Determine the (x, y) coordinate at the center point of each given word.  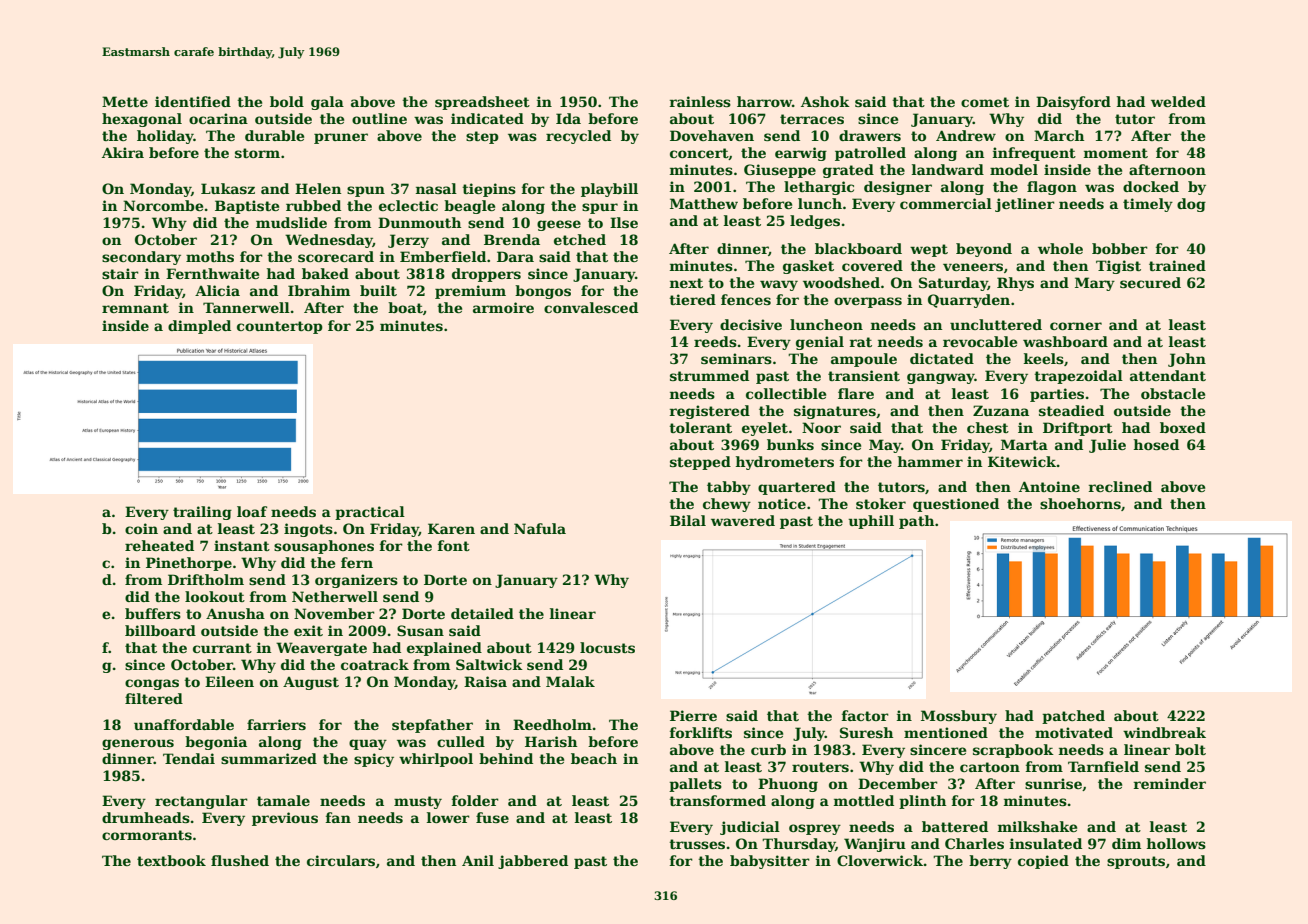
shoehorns (1080, 503)
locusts (607, 647)
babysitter (770, 862)
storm (257, 153)
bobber (1120, 248)
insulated (1046, 843)
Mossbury (959, 717)
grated (848, 171)
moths (210, 256)
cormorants (147, 835)
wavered (743, 520)
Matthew (704, 203)
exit (308, 630)
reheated (159, 545)
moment (1116, 153)
